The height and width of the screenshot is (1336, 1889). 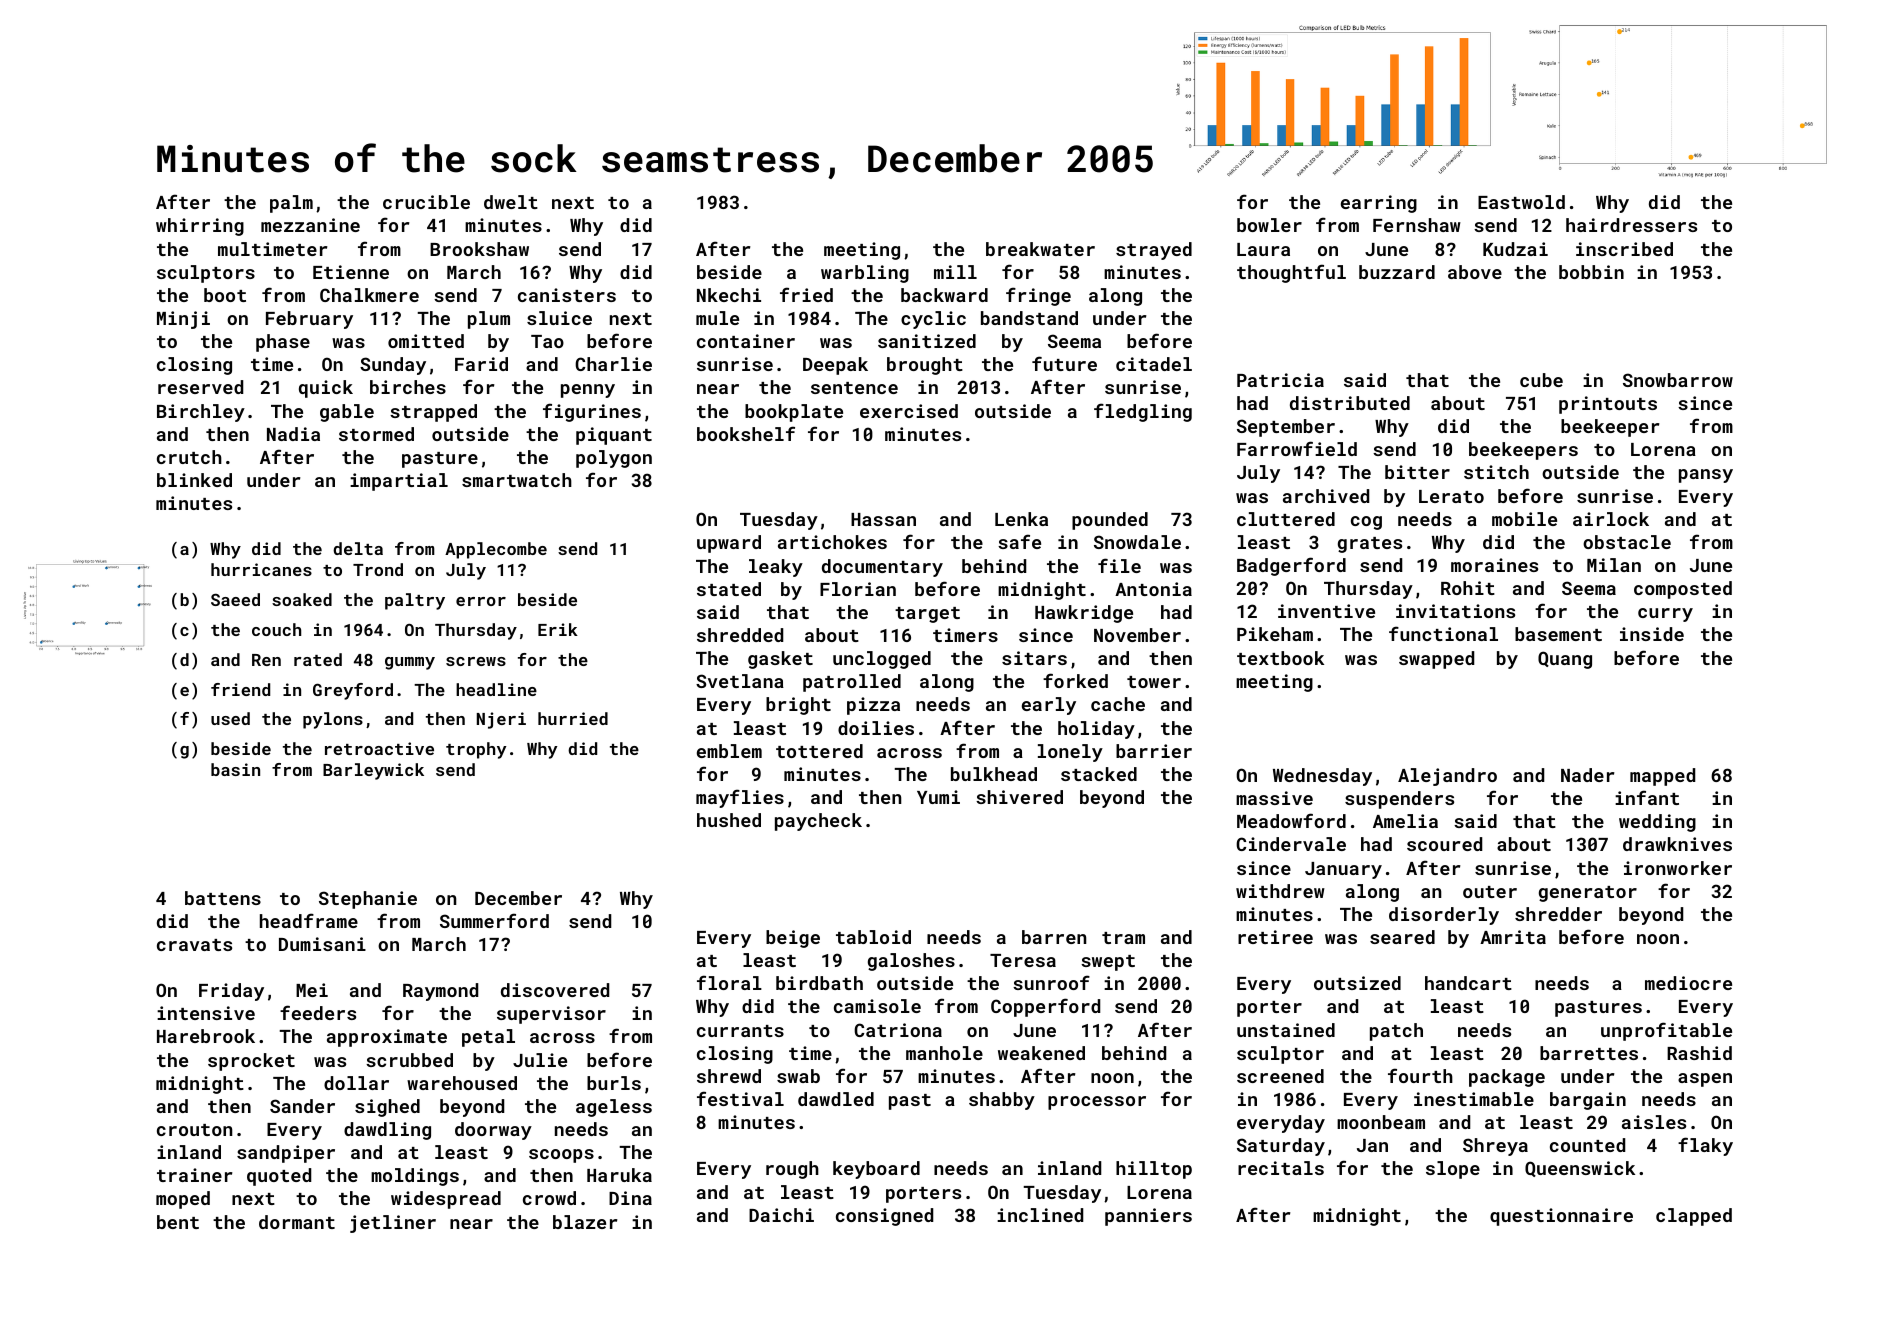 I want to click on crowd, so click(x=549, y=1198).
